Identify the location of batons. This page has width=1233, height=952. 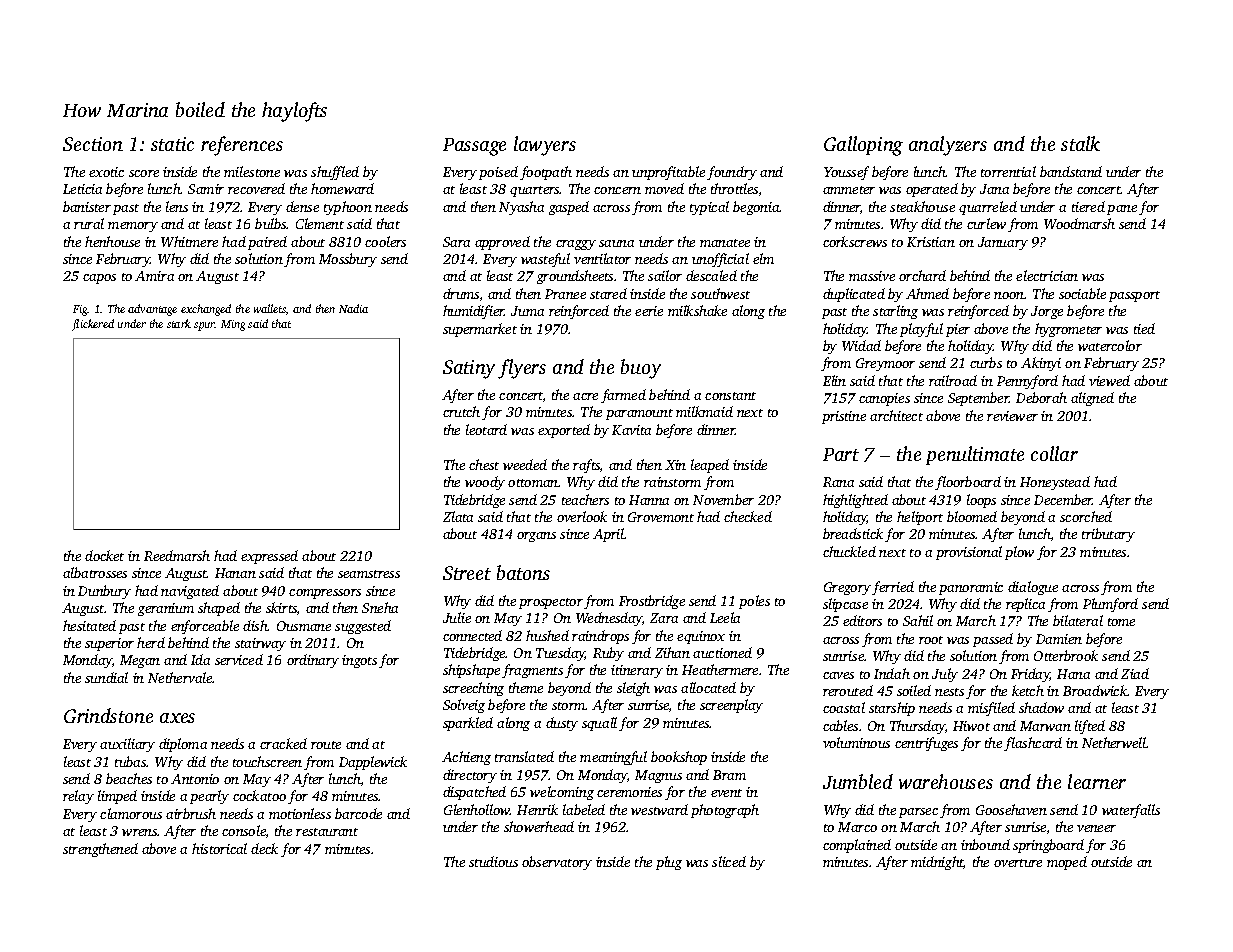
(523, 572).
